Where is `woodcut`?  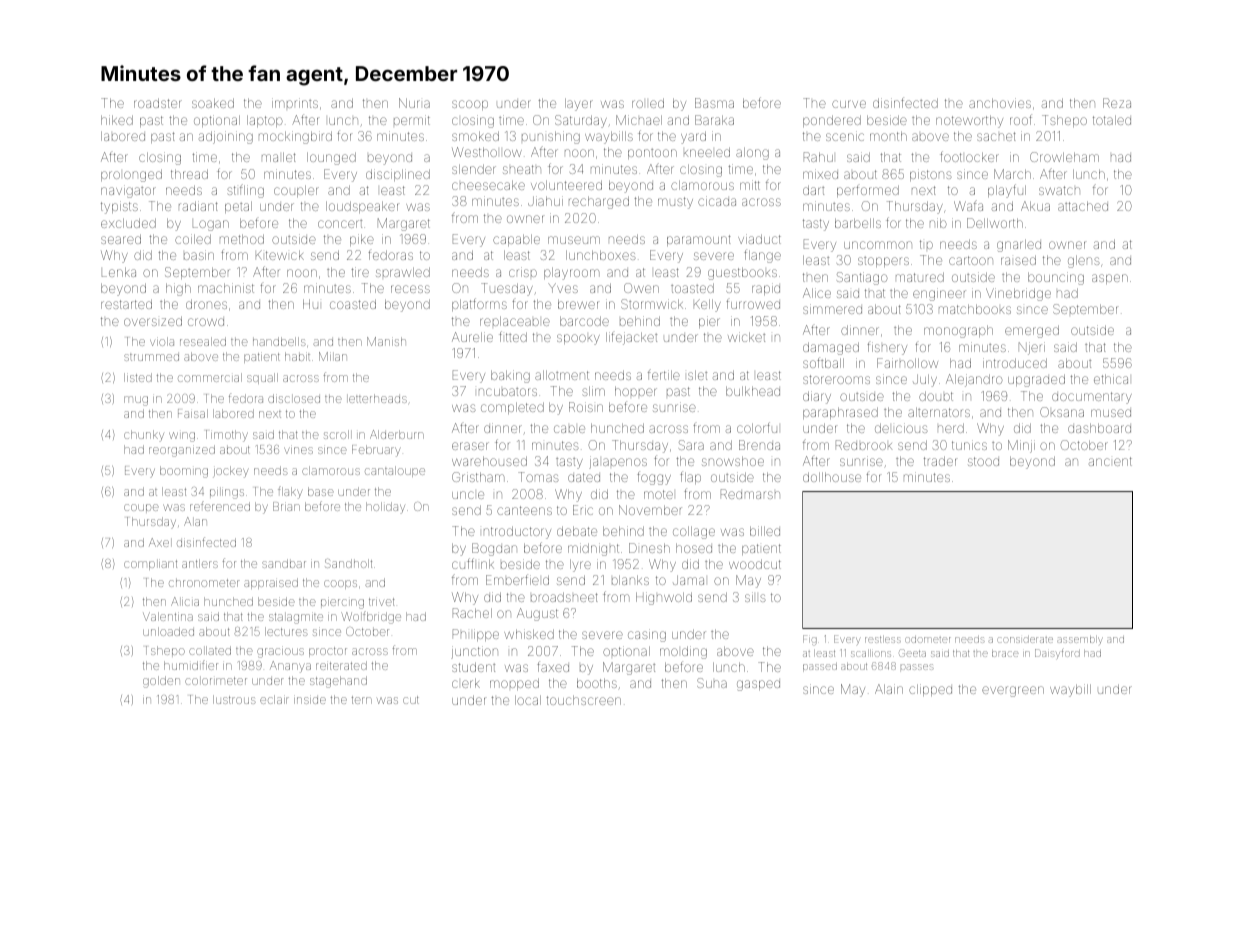
woodcut is located at coordinates (755, 564).
